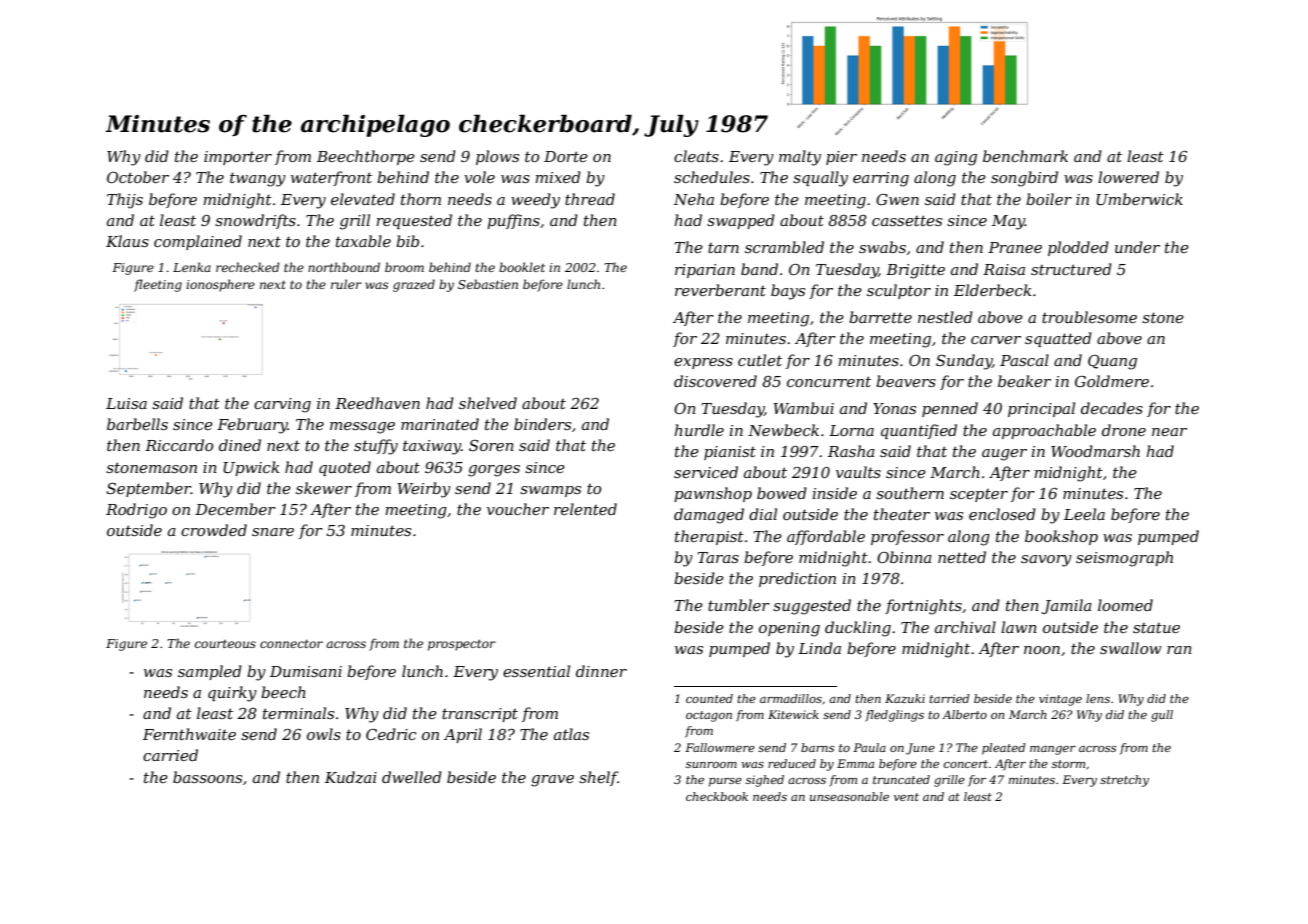 The height and width of the image is (924, 1308). What do you see at coordinates (207, 777) in the image?
I see `bassoons` at bounding box center [207, 777].
